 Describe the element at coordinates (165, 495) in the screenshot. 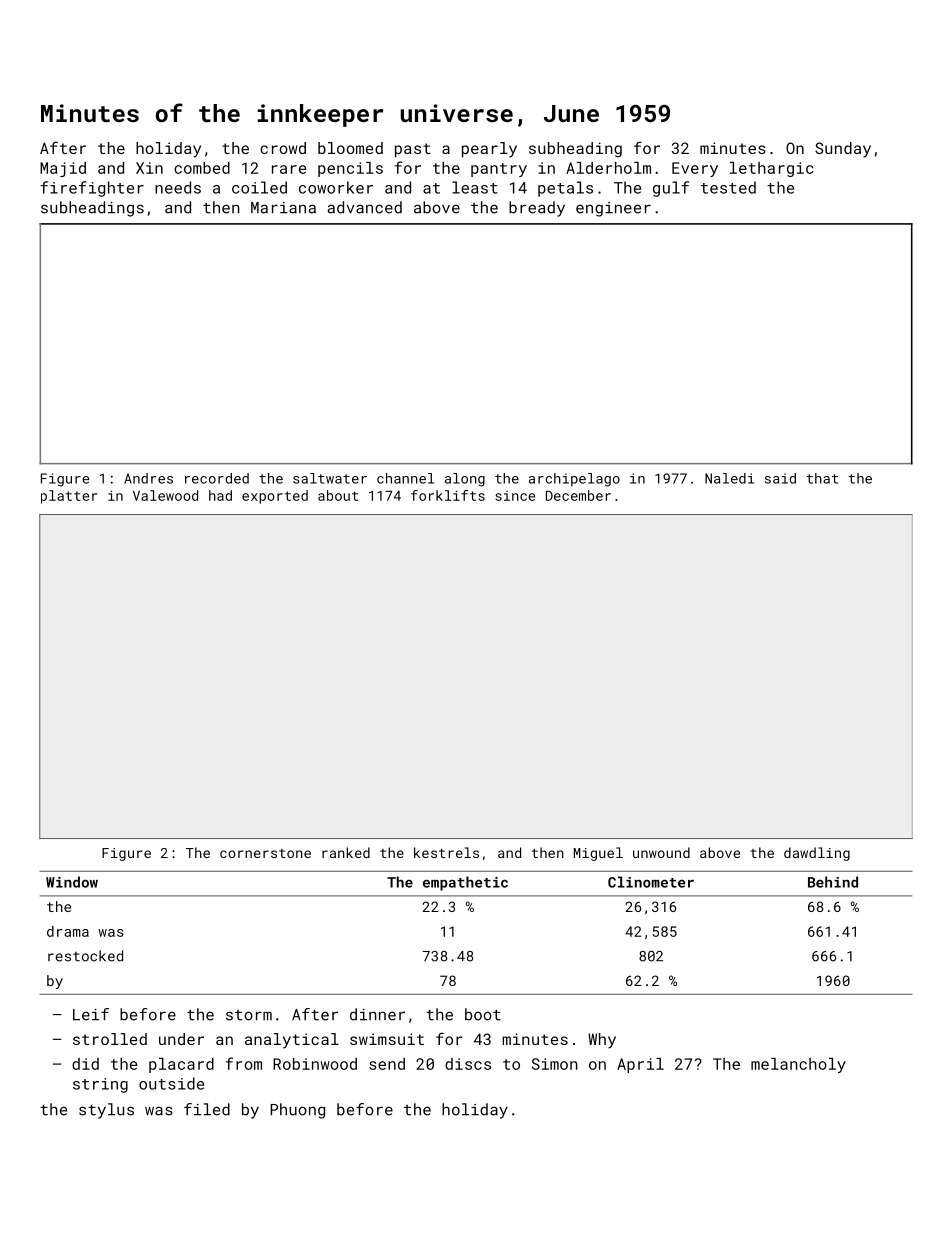

I see `Valewood` at that location.
